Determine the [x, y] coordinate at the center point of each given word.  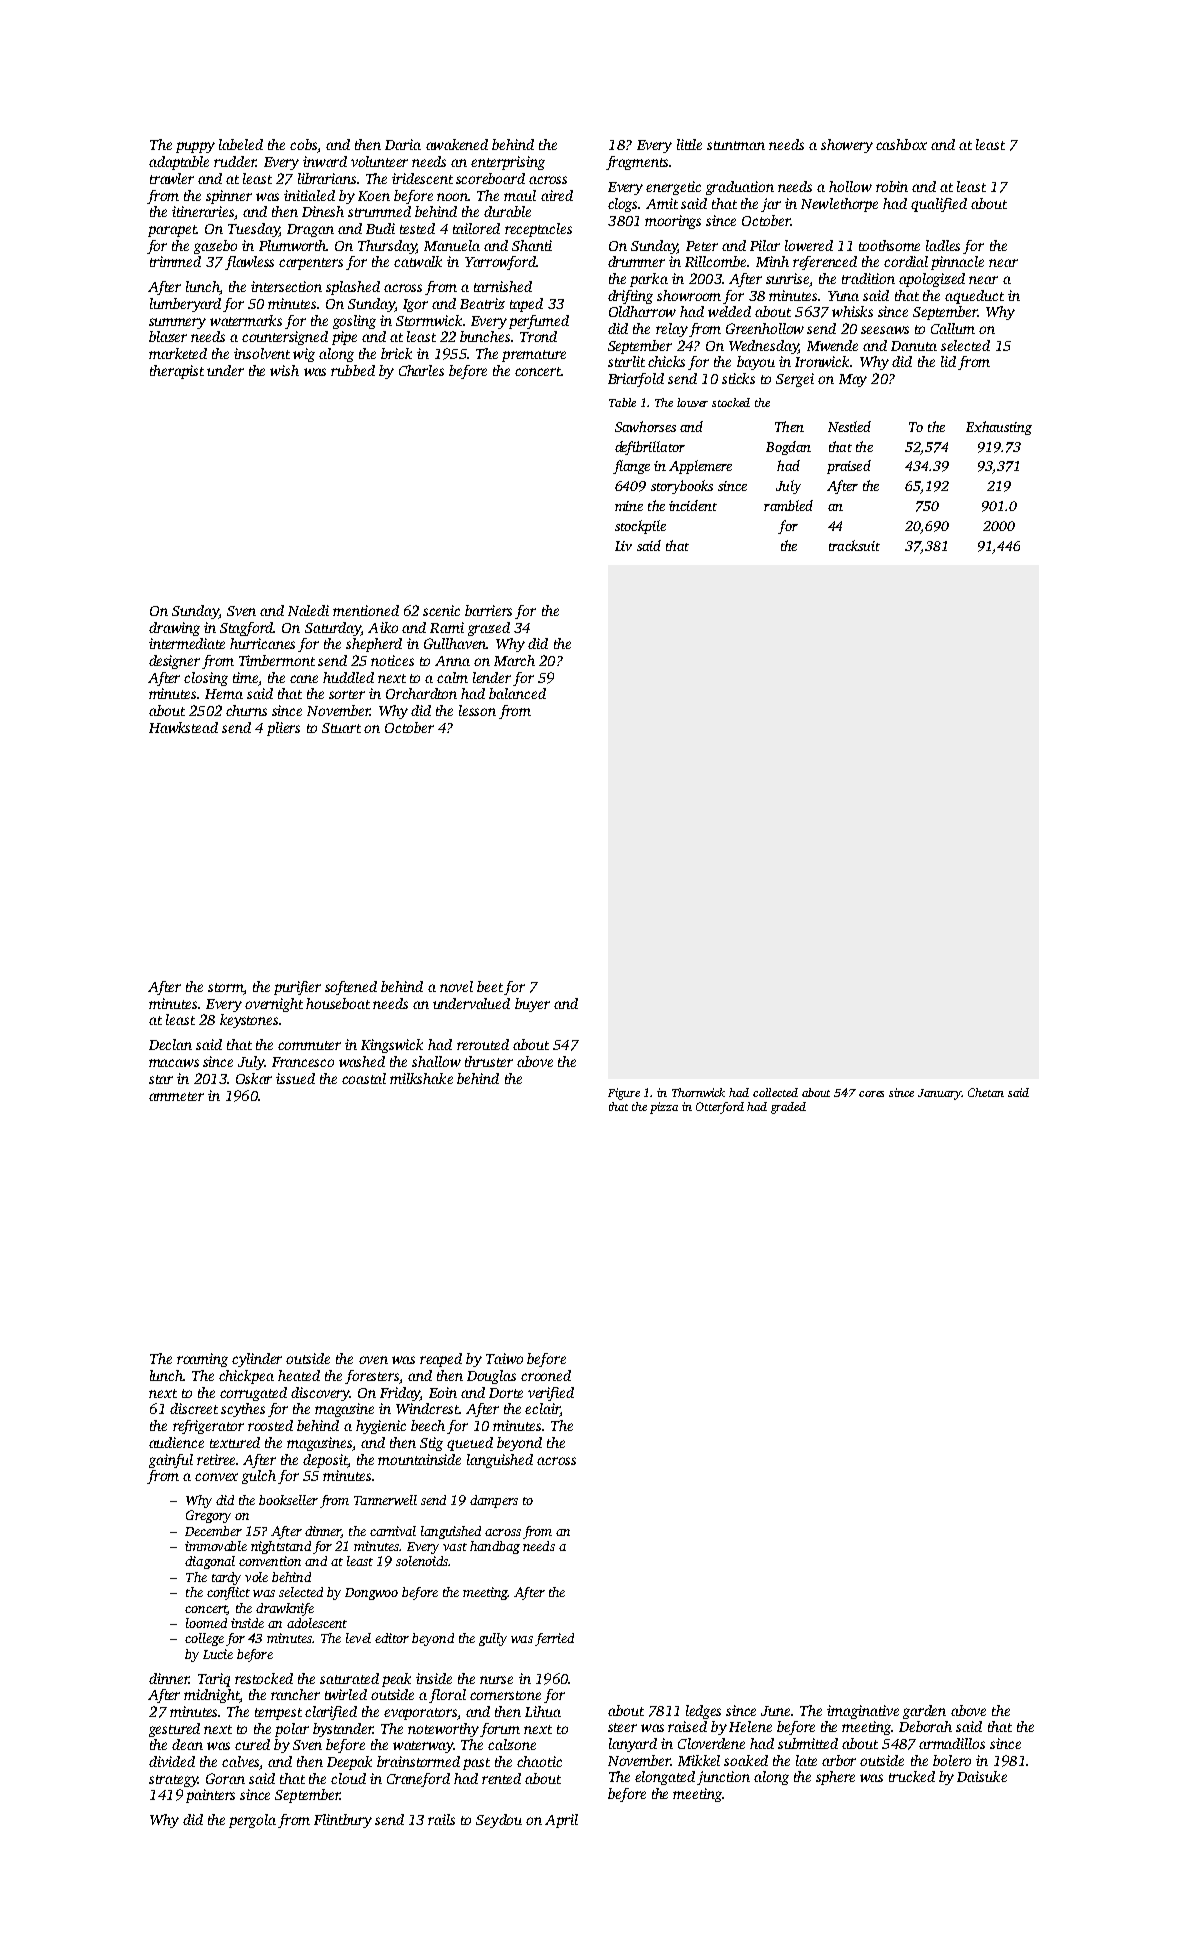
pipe [344, 338]
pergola [252, 1821]
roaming [202, 1360]
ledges [703, 1712]
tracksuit [854, 545]
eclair [542, 1410]
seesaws [885, 330]
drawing [174, 629]
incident [693, 505]
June [776, 1711]
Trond [538, 336]
